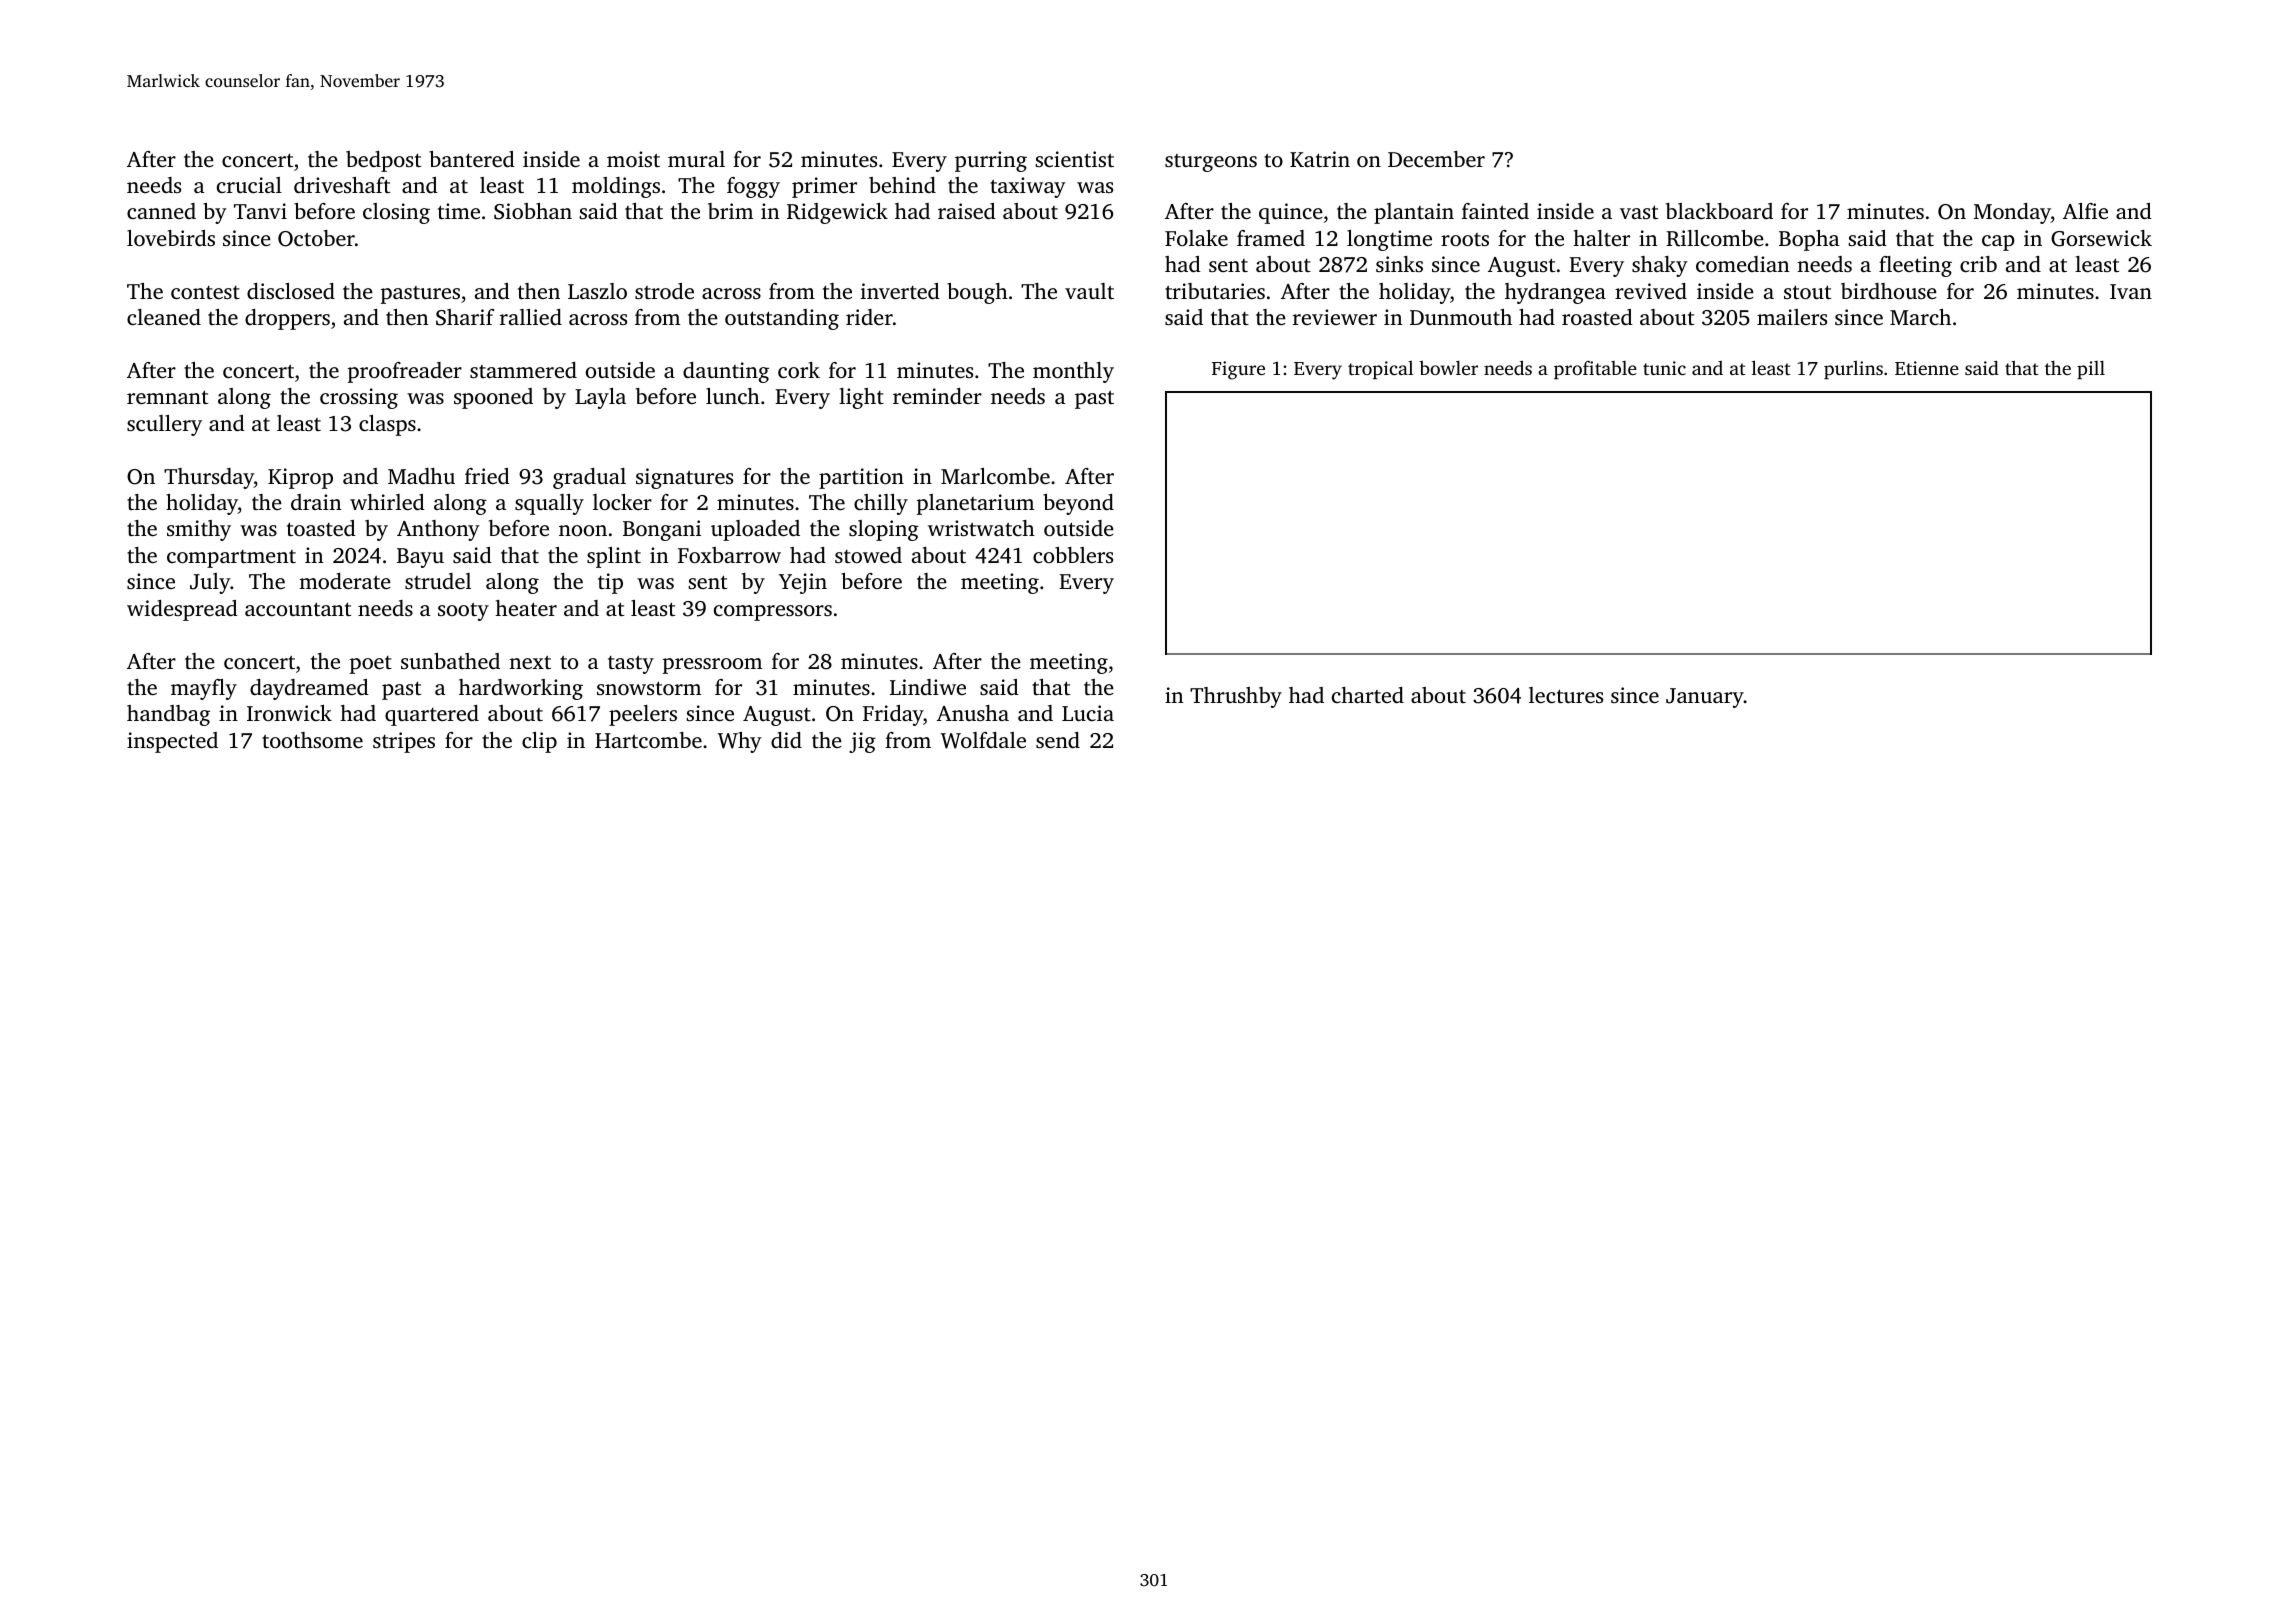 Image resolution: width=2279 pixels, height=1612 pixels. Describe the element at coordinates (539, 742) in the page. I see `clip` at that location.
